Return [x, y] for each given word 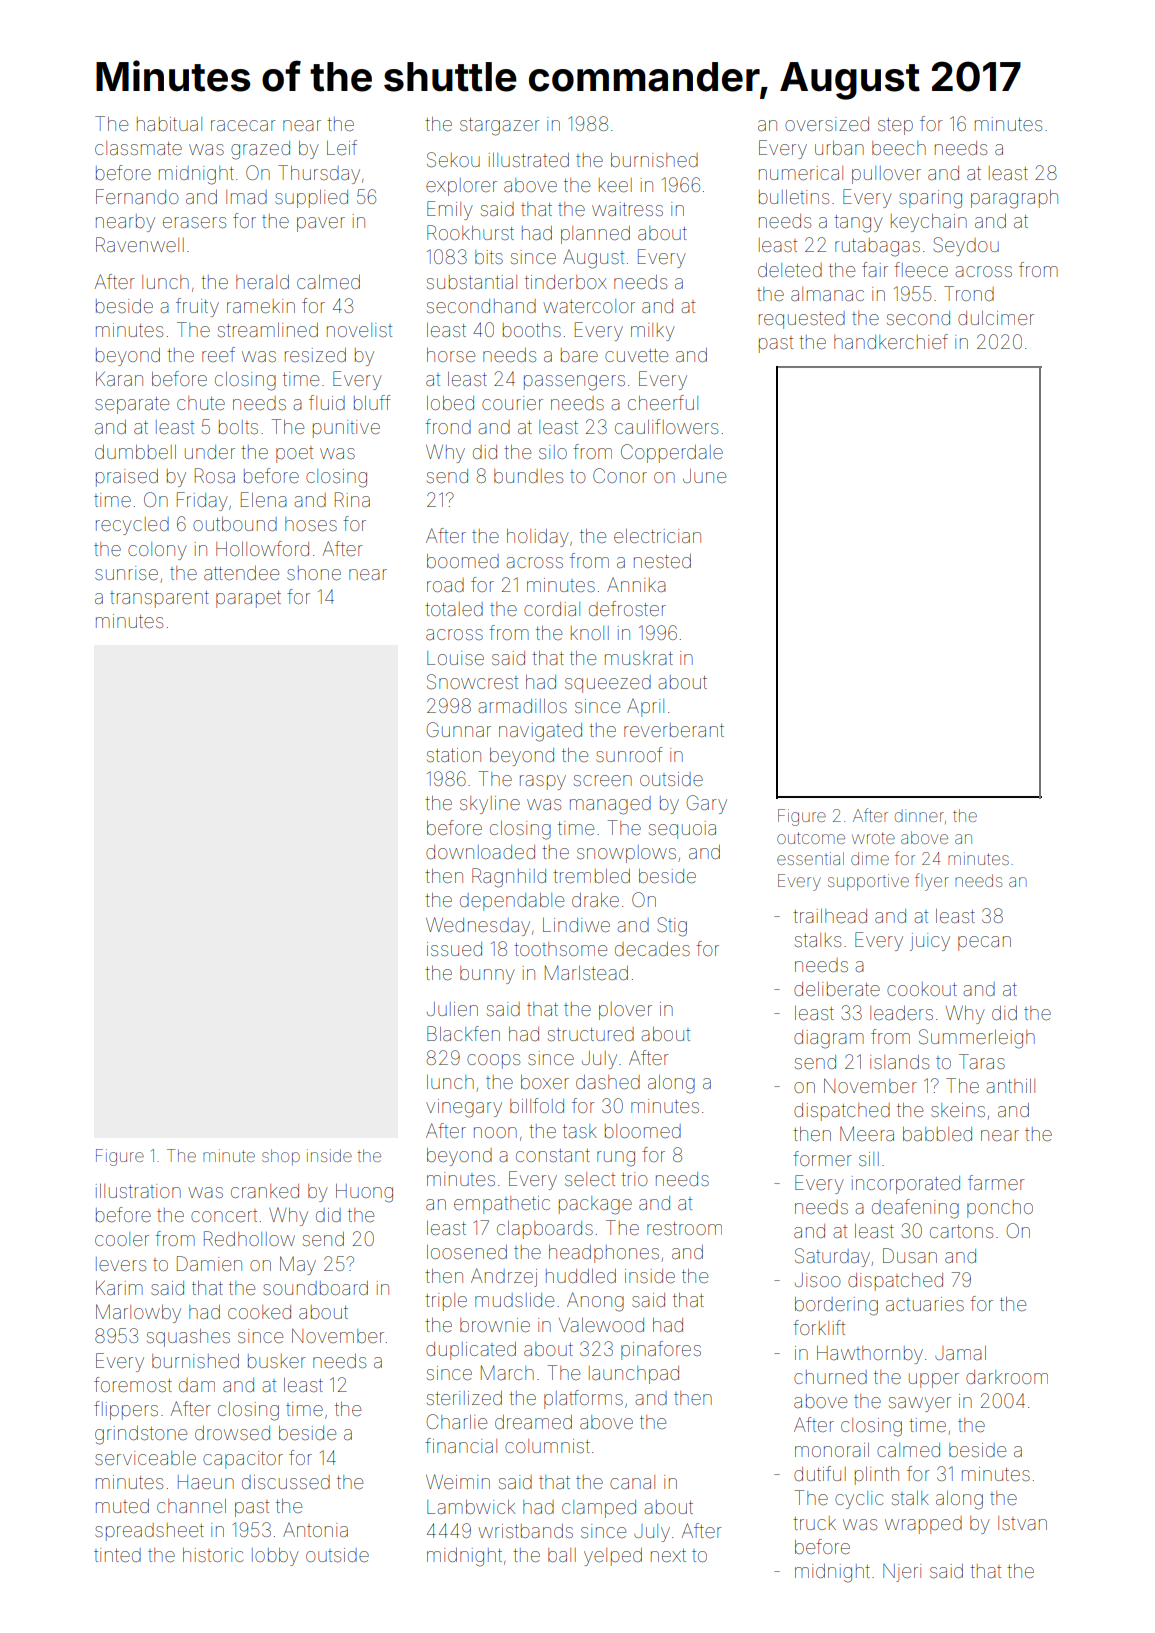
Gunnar [459, 729]
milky [653, 332]
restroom [684, 1228]
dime [870, 858]
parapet [248, 599]
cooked [259, 1312]
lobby [275, 1557]
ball [562, 1555]
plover [625, 1011]
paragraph [1014, 199]
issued [454, 949]
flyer [932, 882]
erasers [194, 222]
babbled [937, 1134]
